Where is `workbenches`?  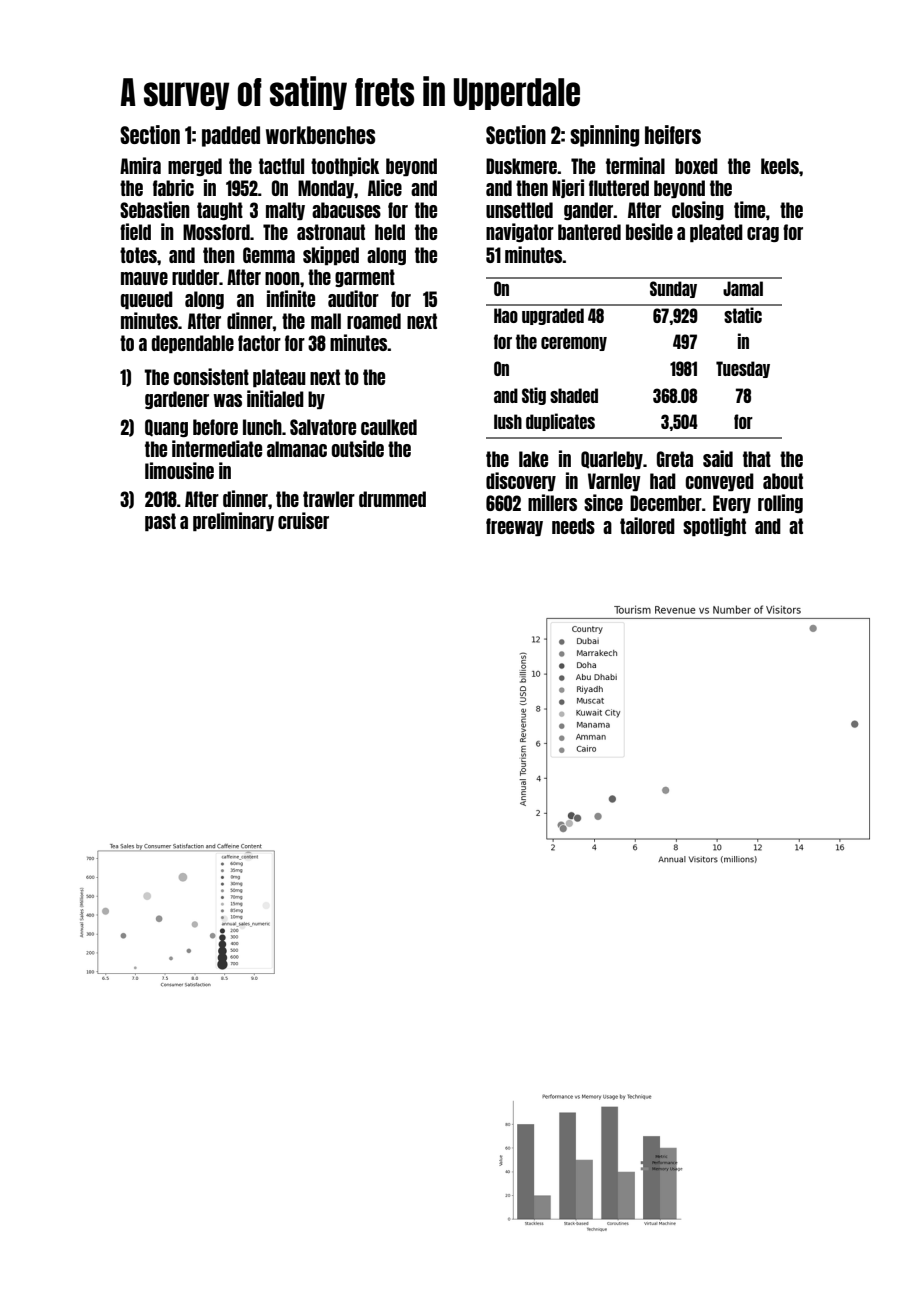 workbenches is located at coordinates (320, 135).
